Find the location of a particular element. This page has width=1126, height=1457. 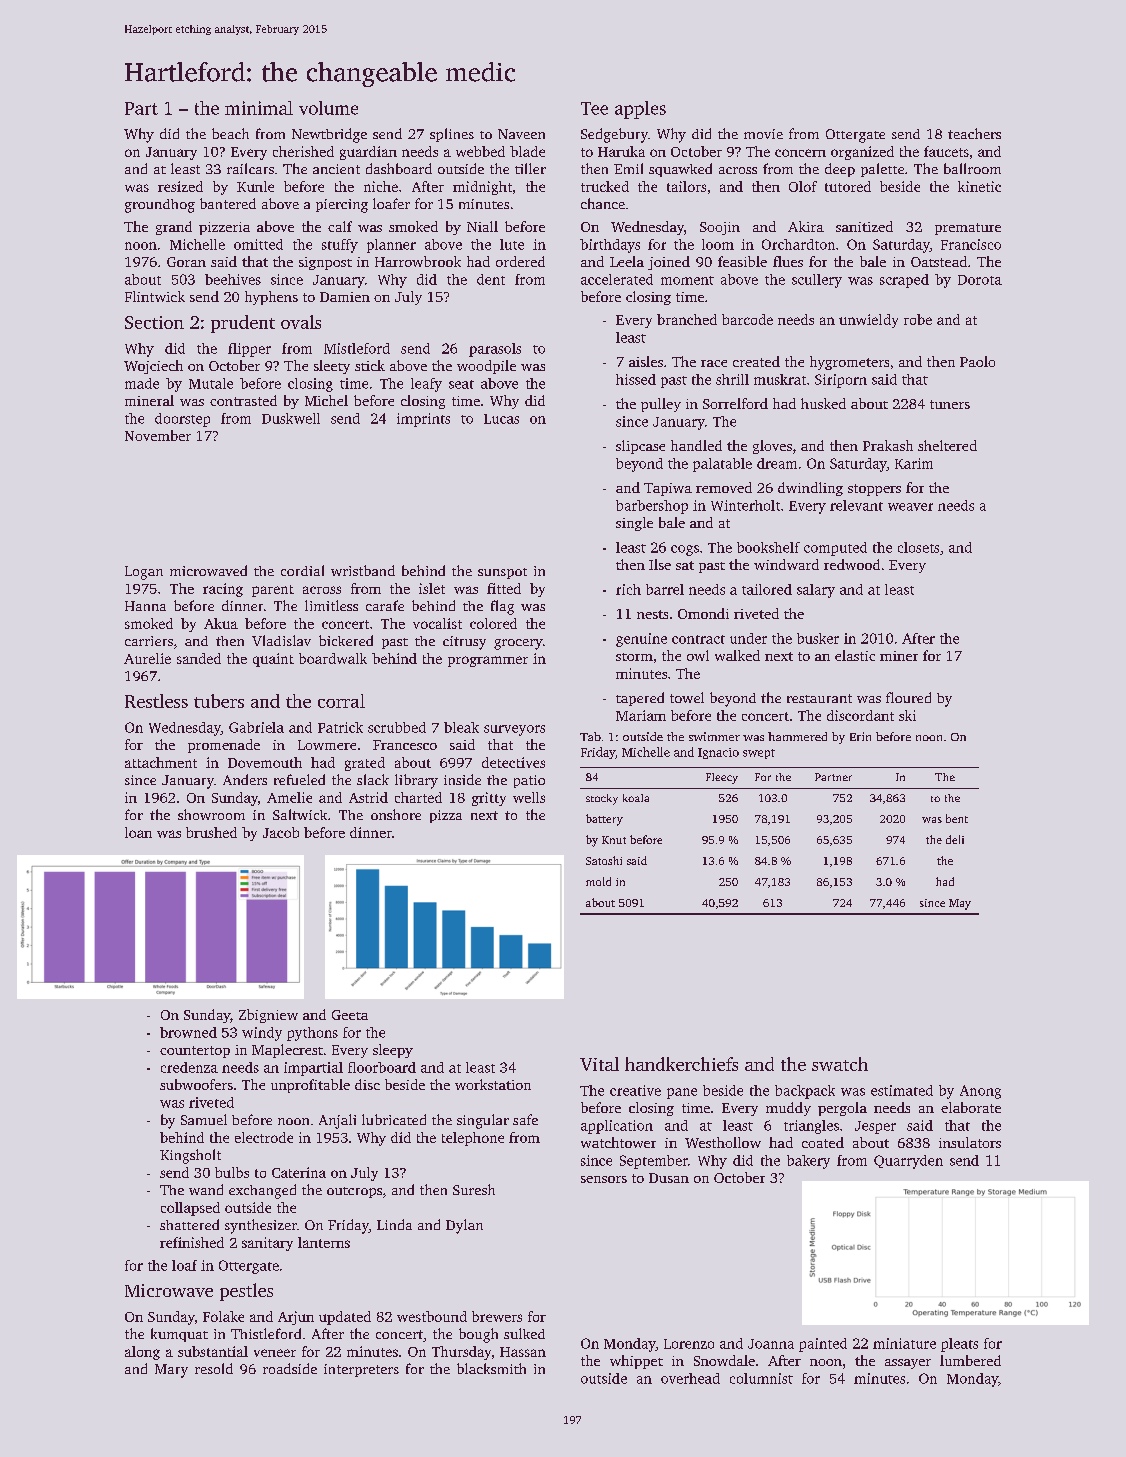

insulators is located at coordinates (970, 1142).
